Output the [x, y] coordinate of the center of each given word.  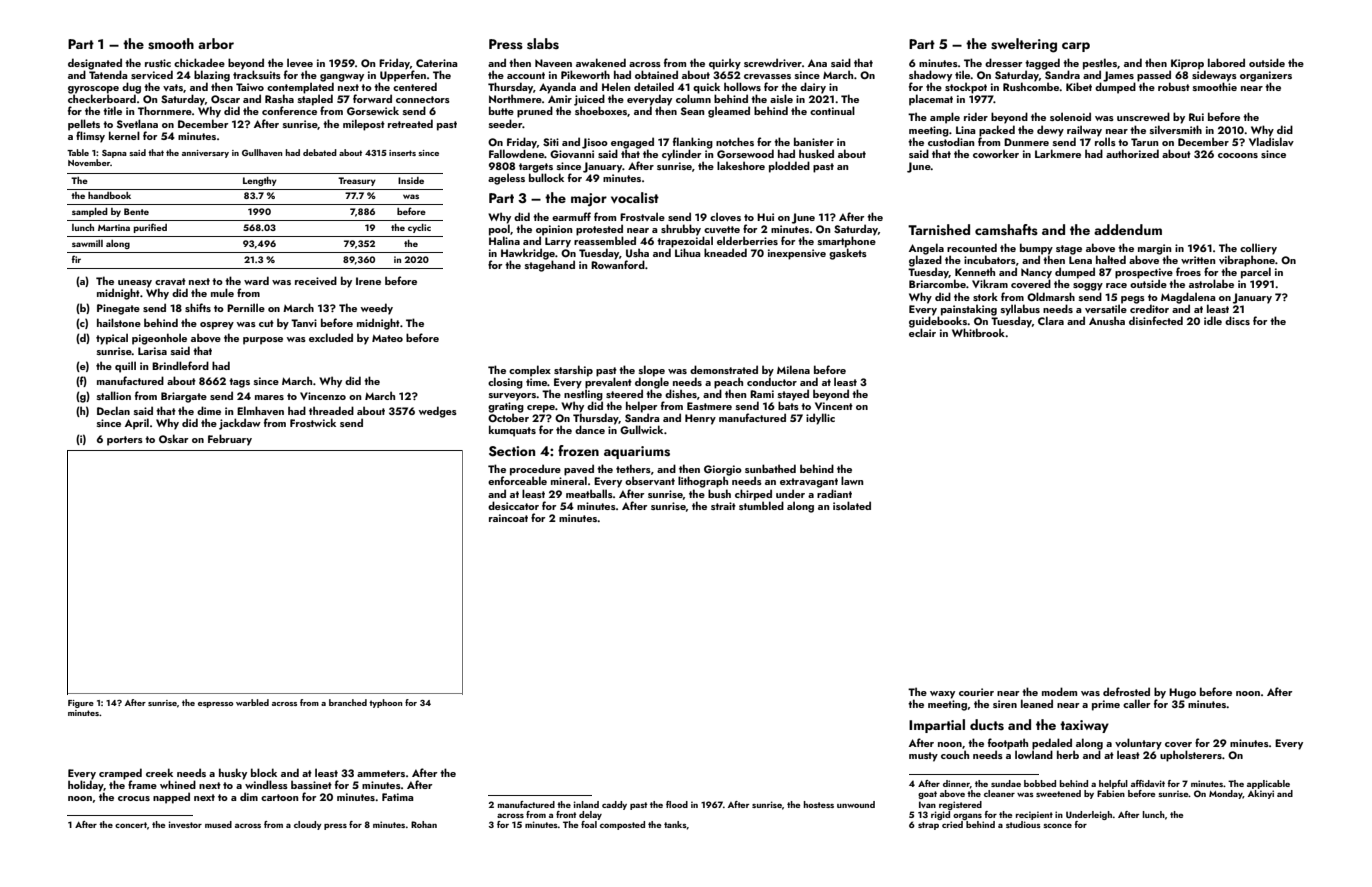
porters [125, 441]
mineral [569, 480]
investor [185, 824]
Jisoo [595, 143]
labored [1226, 62]
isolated [852, 505]
